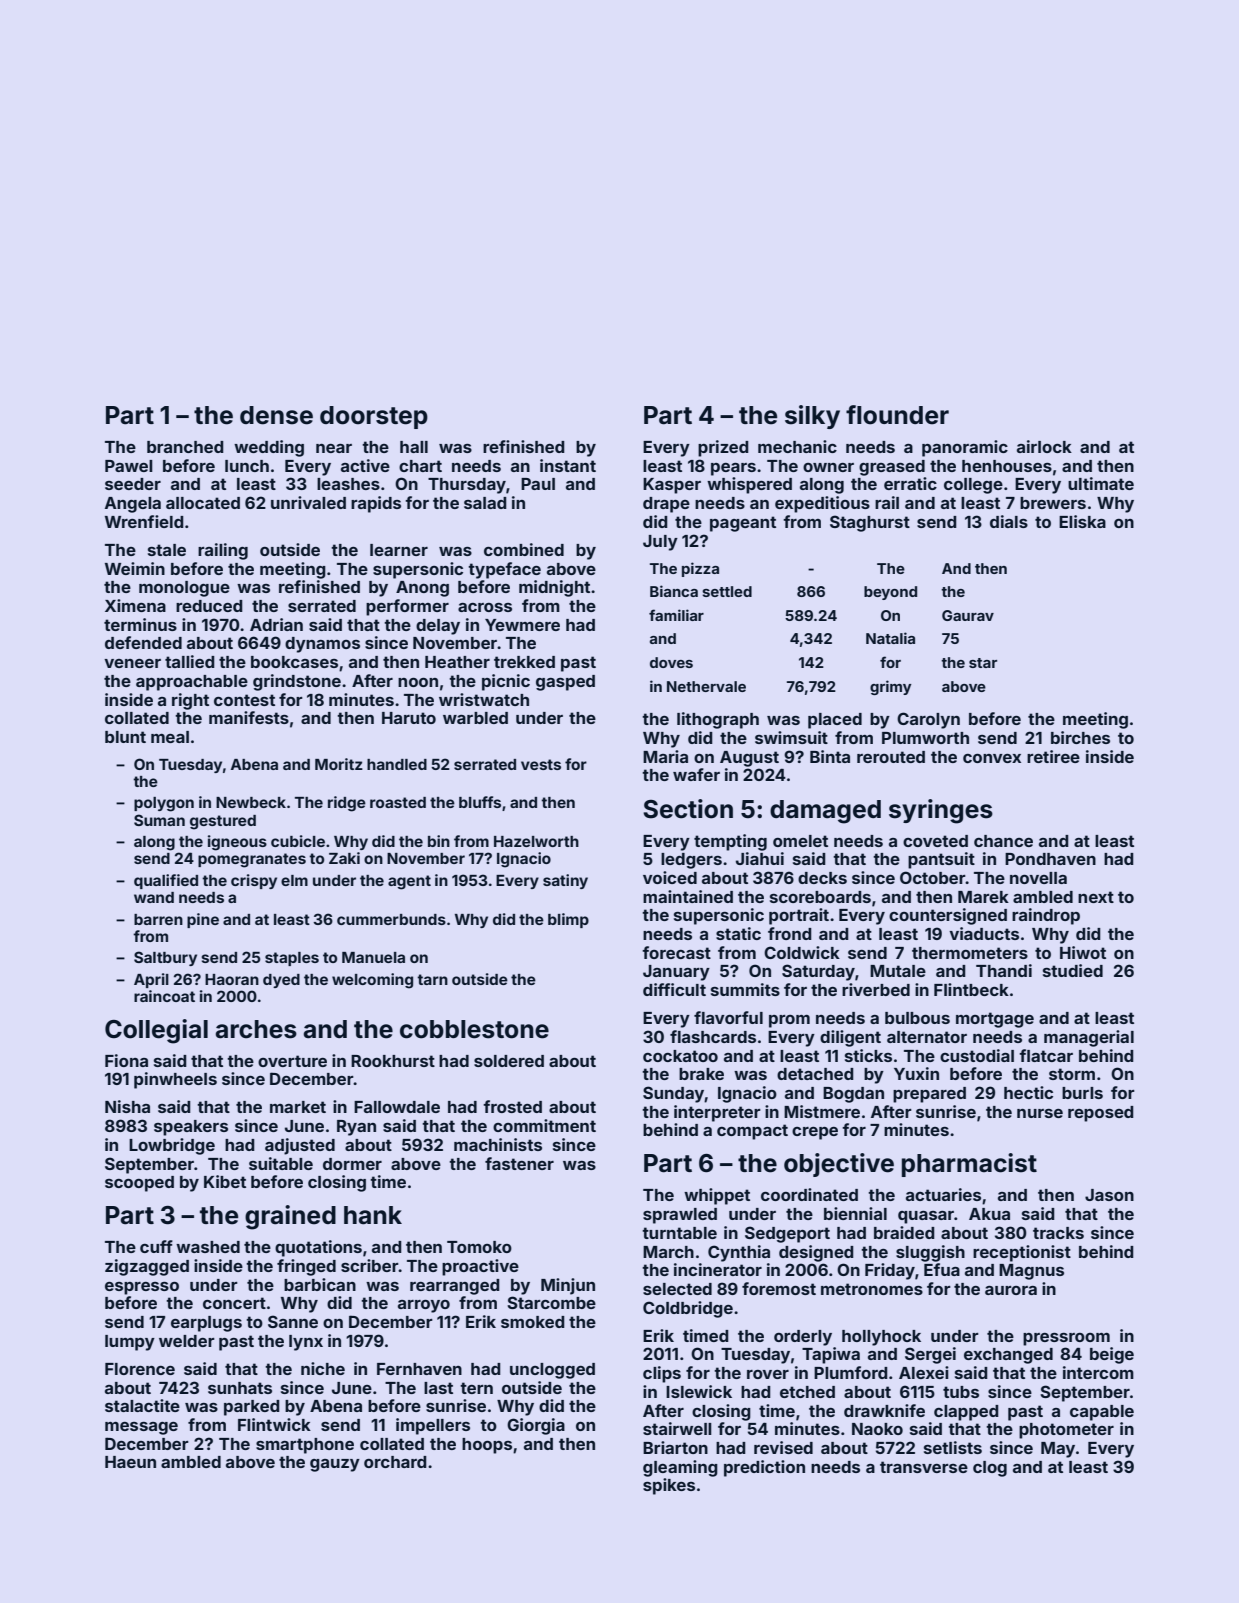 The image size is (1239, 1603). What do you see at coordinates (269, 448) in the page?
I see `wedding` at bounding box center [269, 448].
